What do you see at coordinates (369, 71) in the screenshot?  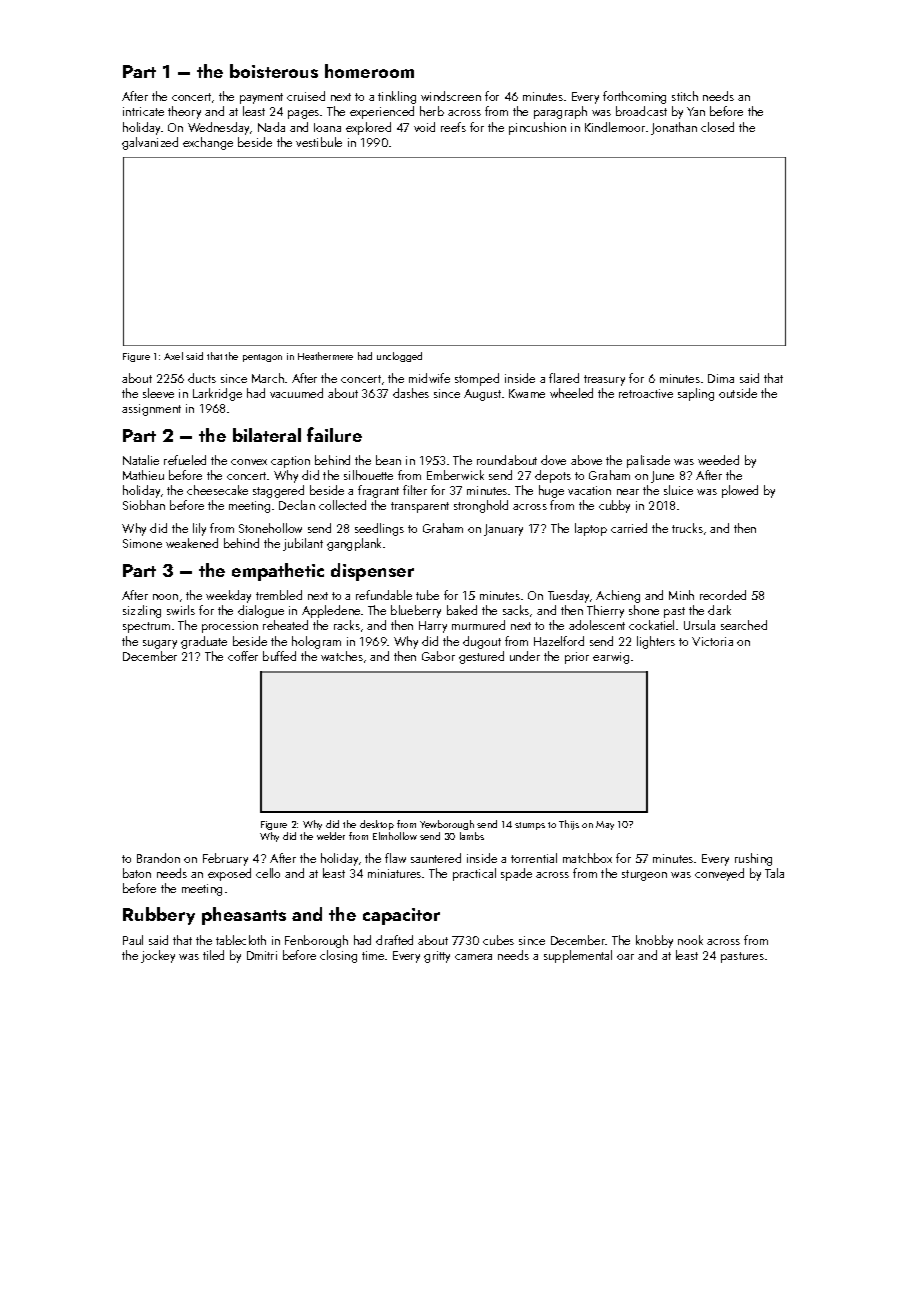 I see `homeroom` at bounding box center [369, 71].
